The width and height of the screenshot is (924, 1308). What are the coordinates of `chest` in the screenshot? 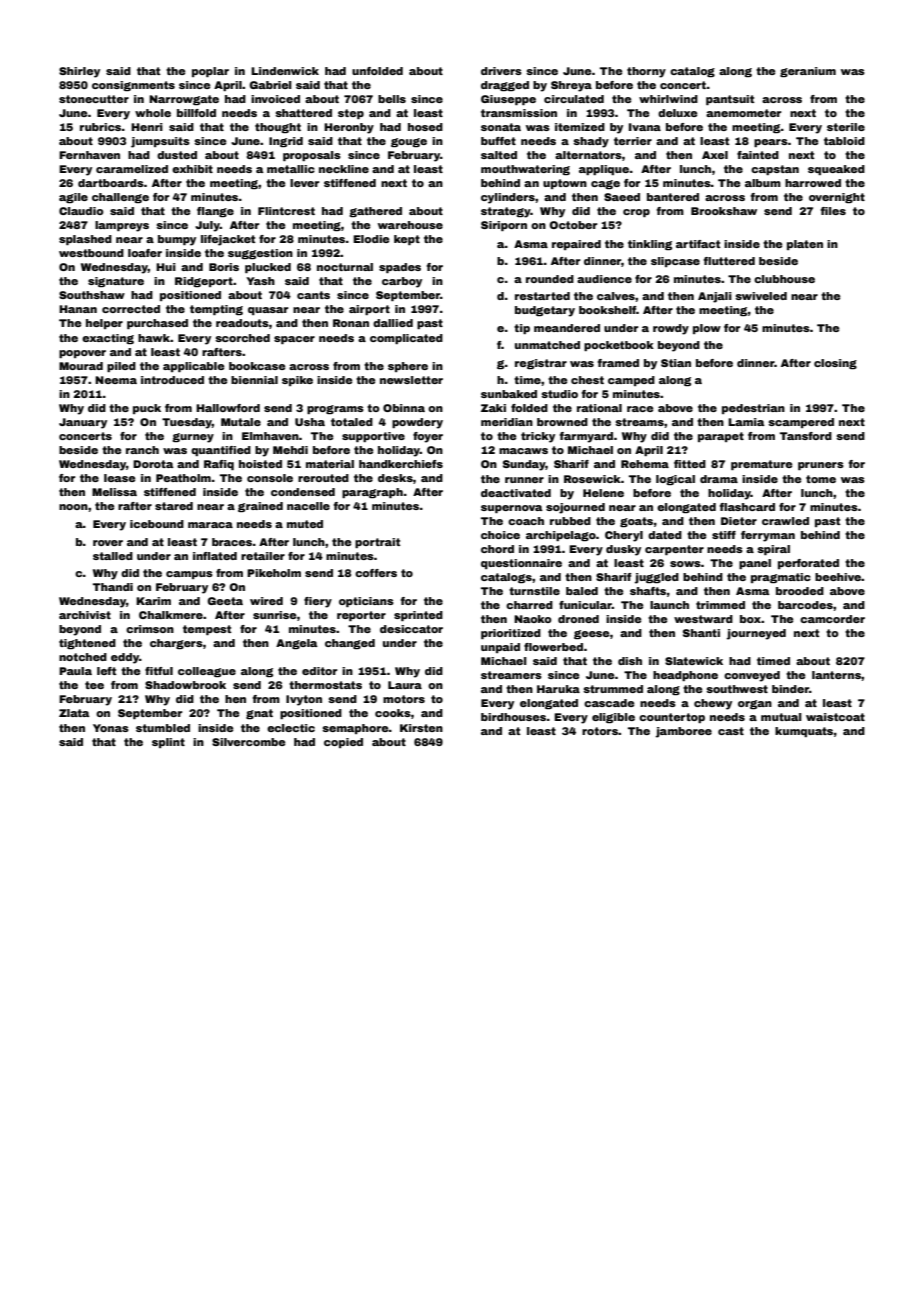 It's located at (587, 380).
